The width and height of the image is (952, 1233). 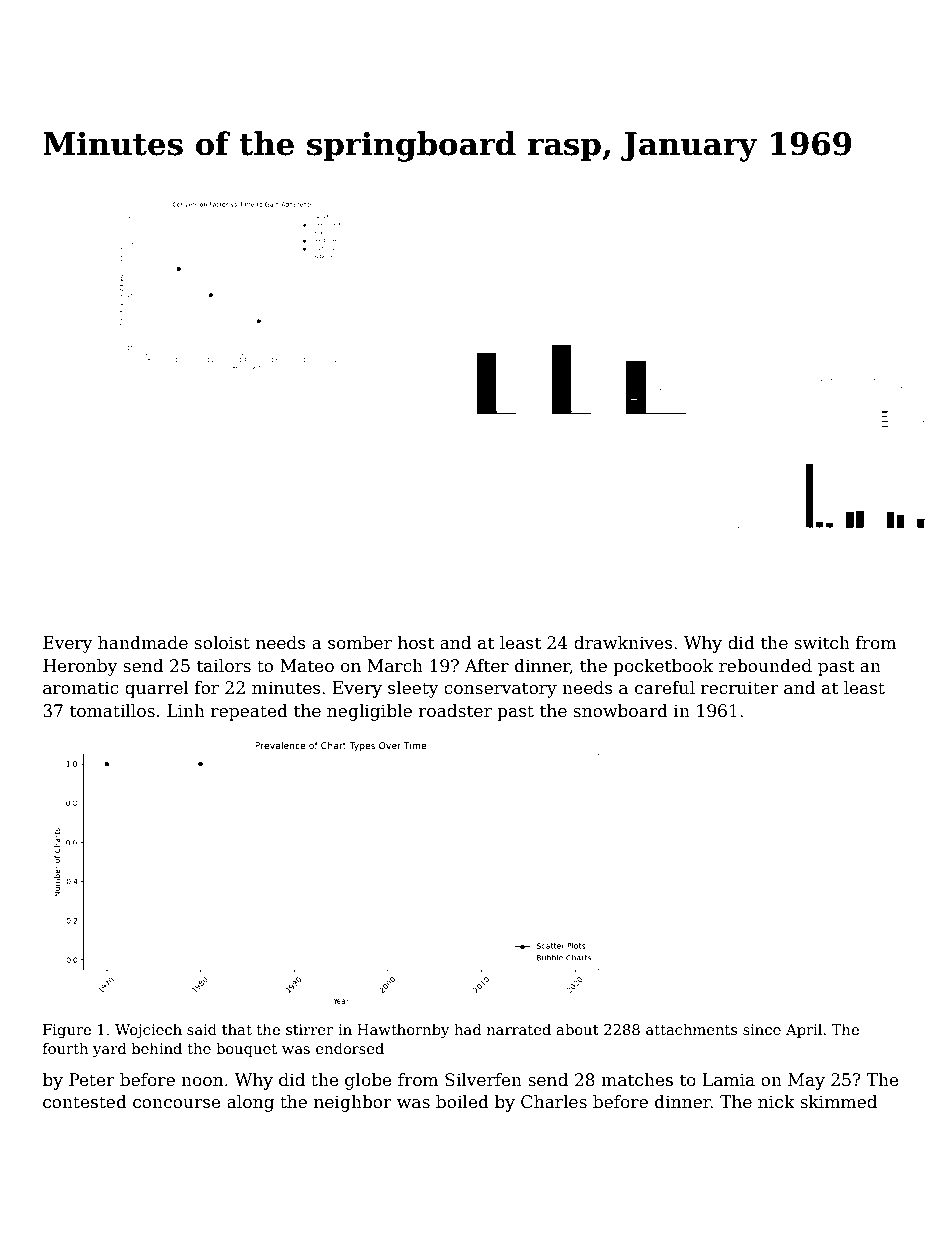 I want to click on since, so click(x=762, y=1029).
